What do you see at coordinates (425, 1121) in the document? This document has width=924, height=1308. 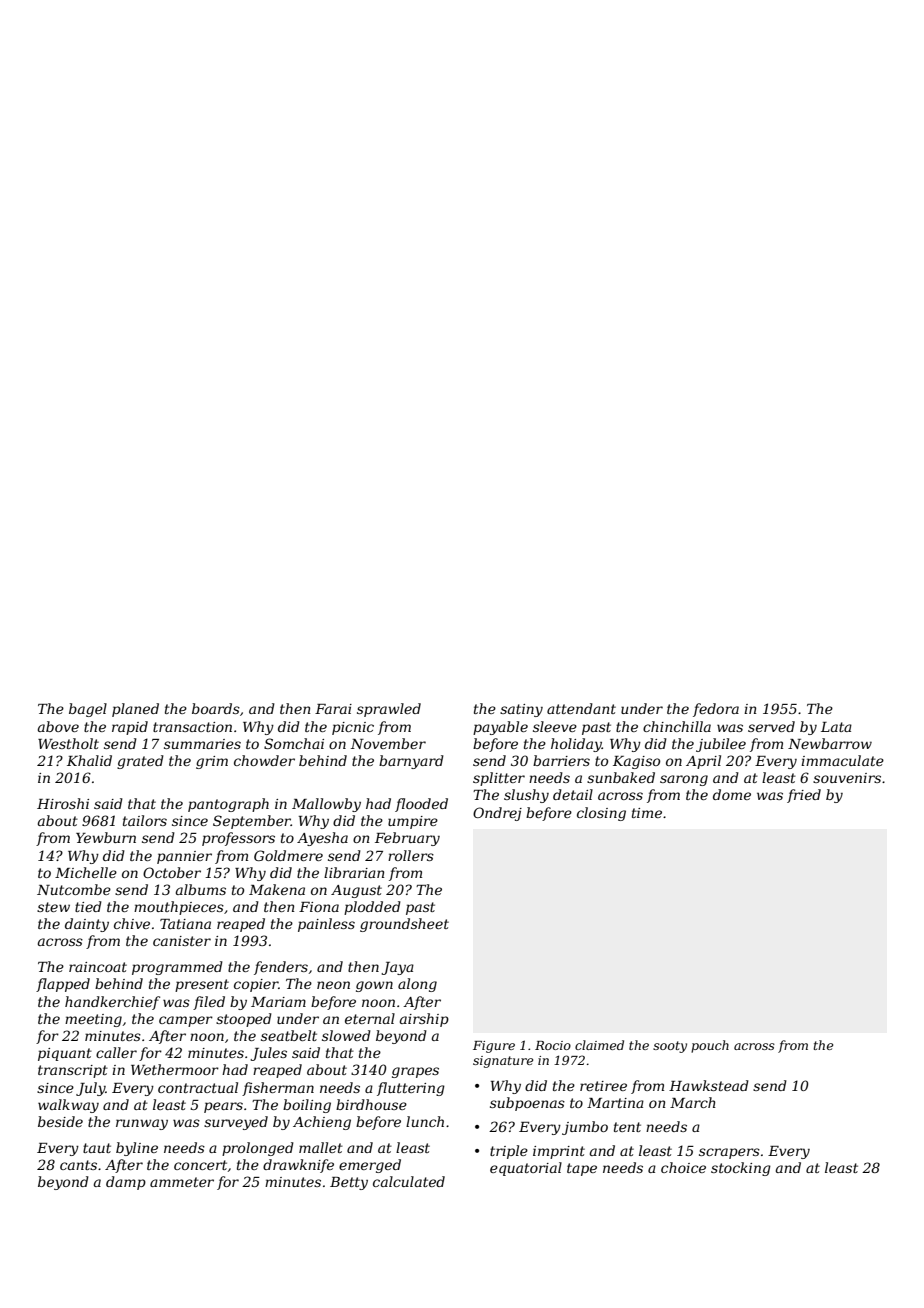 I see `lunch` at bounding box center [425, 1121].
